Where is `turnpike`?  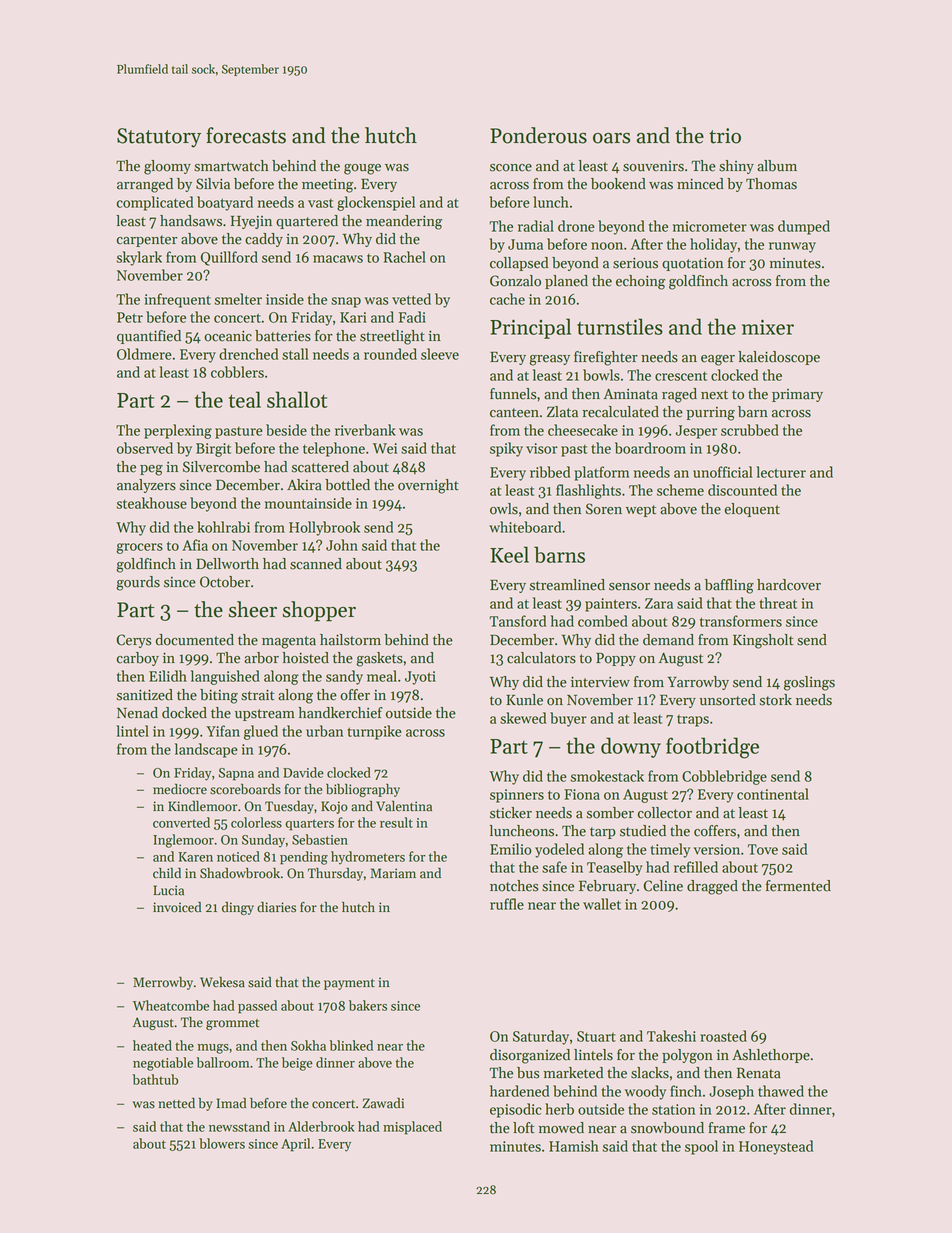
turnpike is located at coordinates (374, 732).
